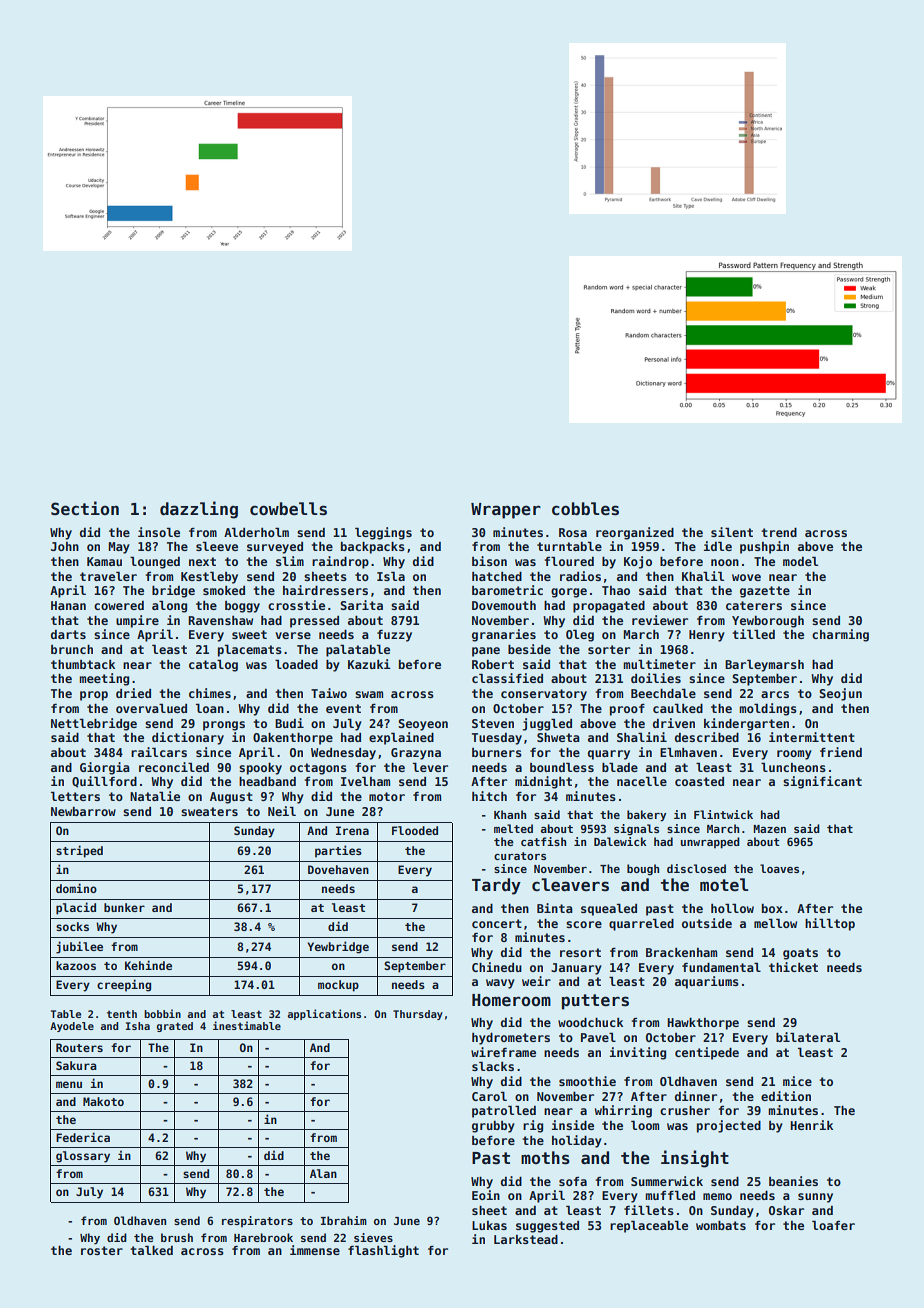 The image size is (924, 1308). What do you see at coordinates (174, 767) in the screenshot?
I see `reconciled` at bounding box center [174, 767].
